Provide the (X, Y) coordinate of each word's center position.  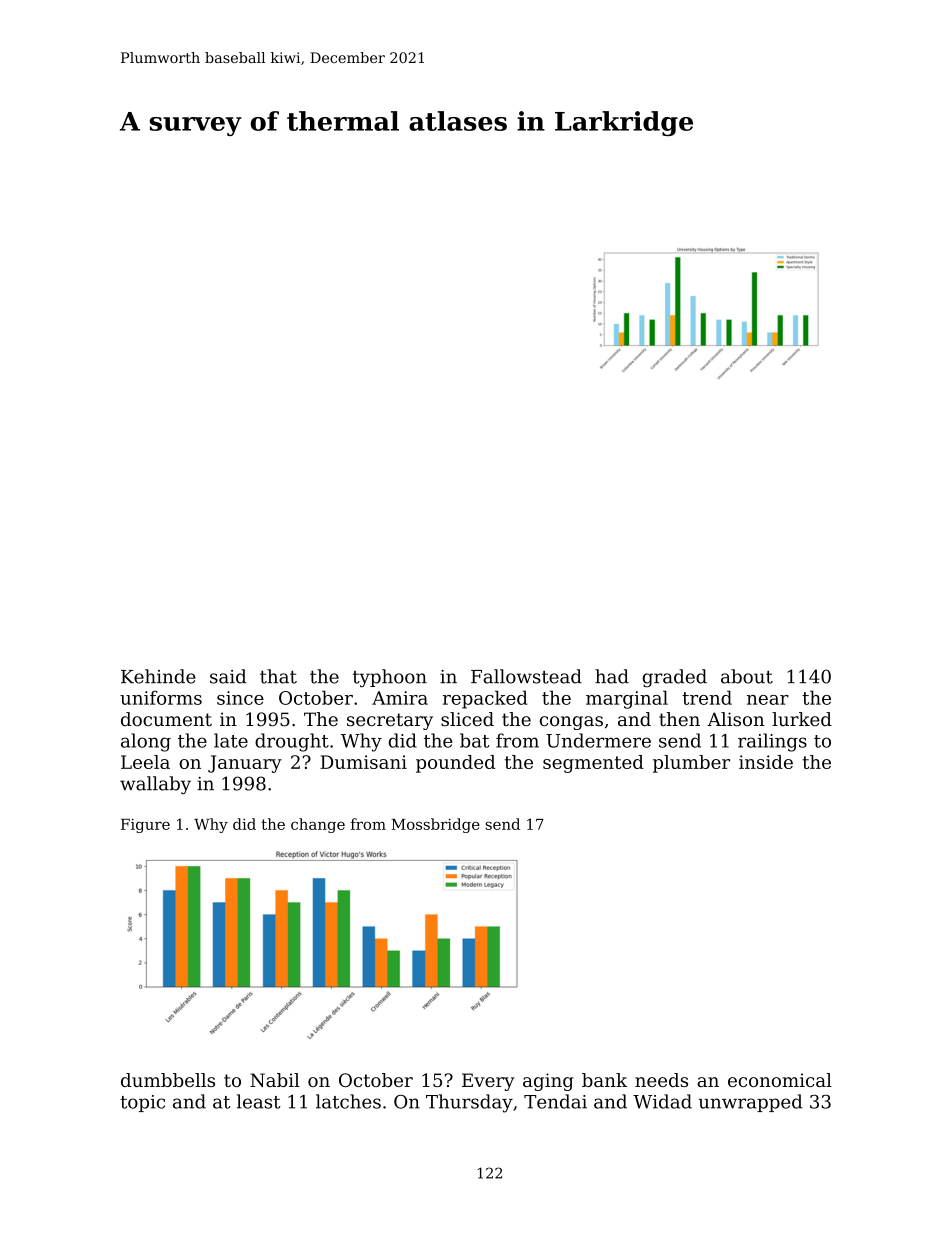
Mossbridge (436, 825)
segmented (593, 764)
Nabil (275, 1080)
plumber (691, 764)
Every (488, 1082)
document (166, 719)
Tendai (555, 1101)
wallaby (155, 785)
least (259, 1101)
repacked (485, 699)
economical (780, 1080)
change (318, 825)
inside (766, 762)
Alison (735, 719)
